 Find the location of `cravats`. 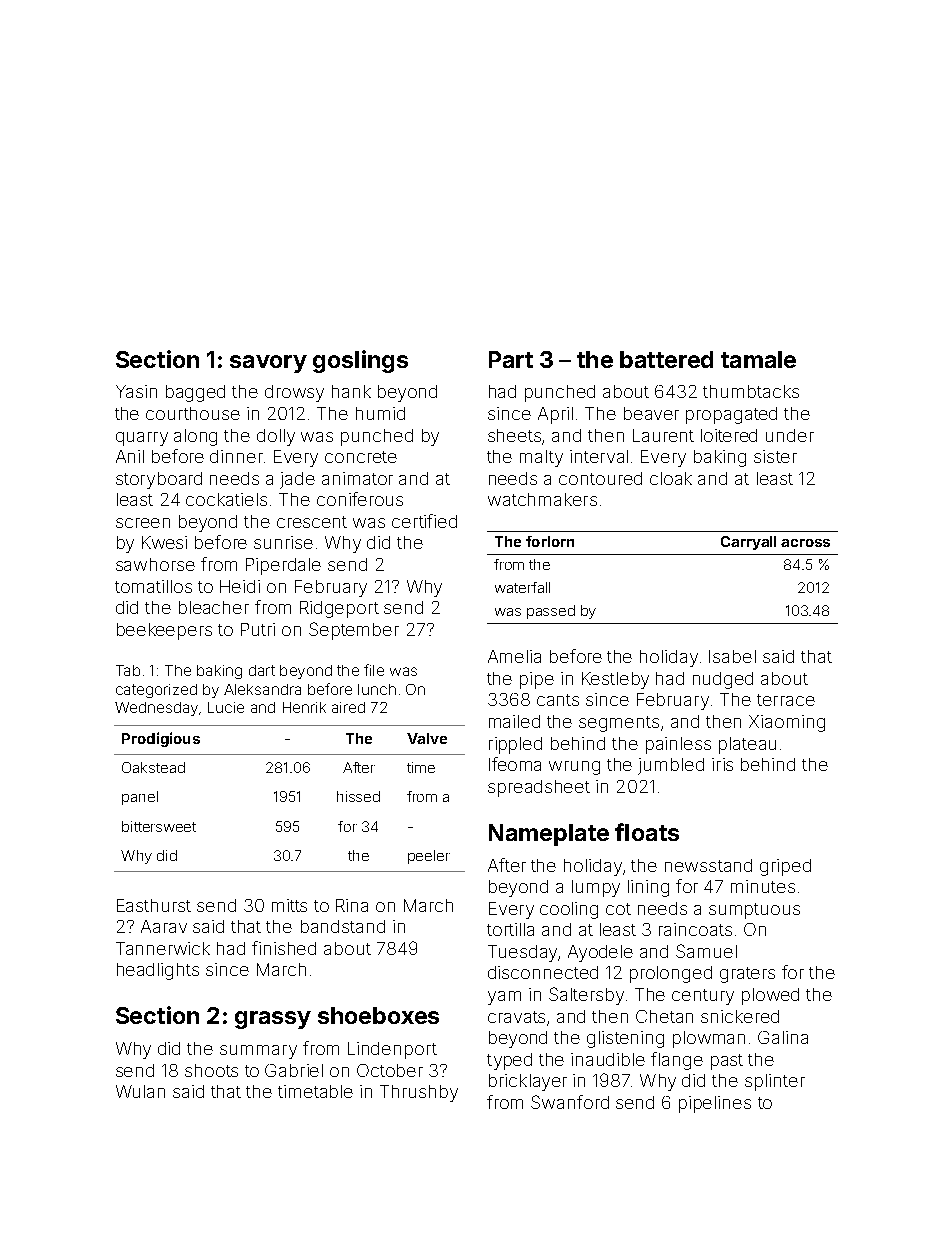

cravats is located at coordinates (516, 1017).
